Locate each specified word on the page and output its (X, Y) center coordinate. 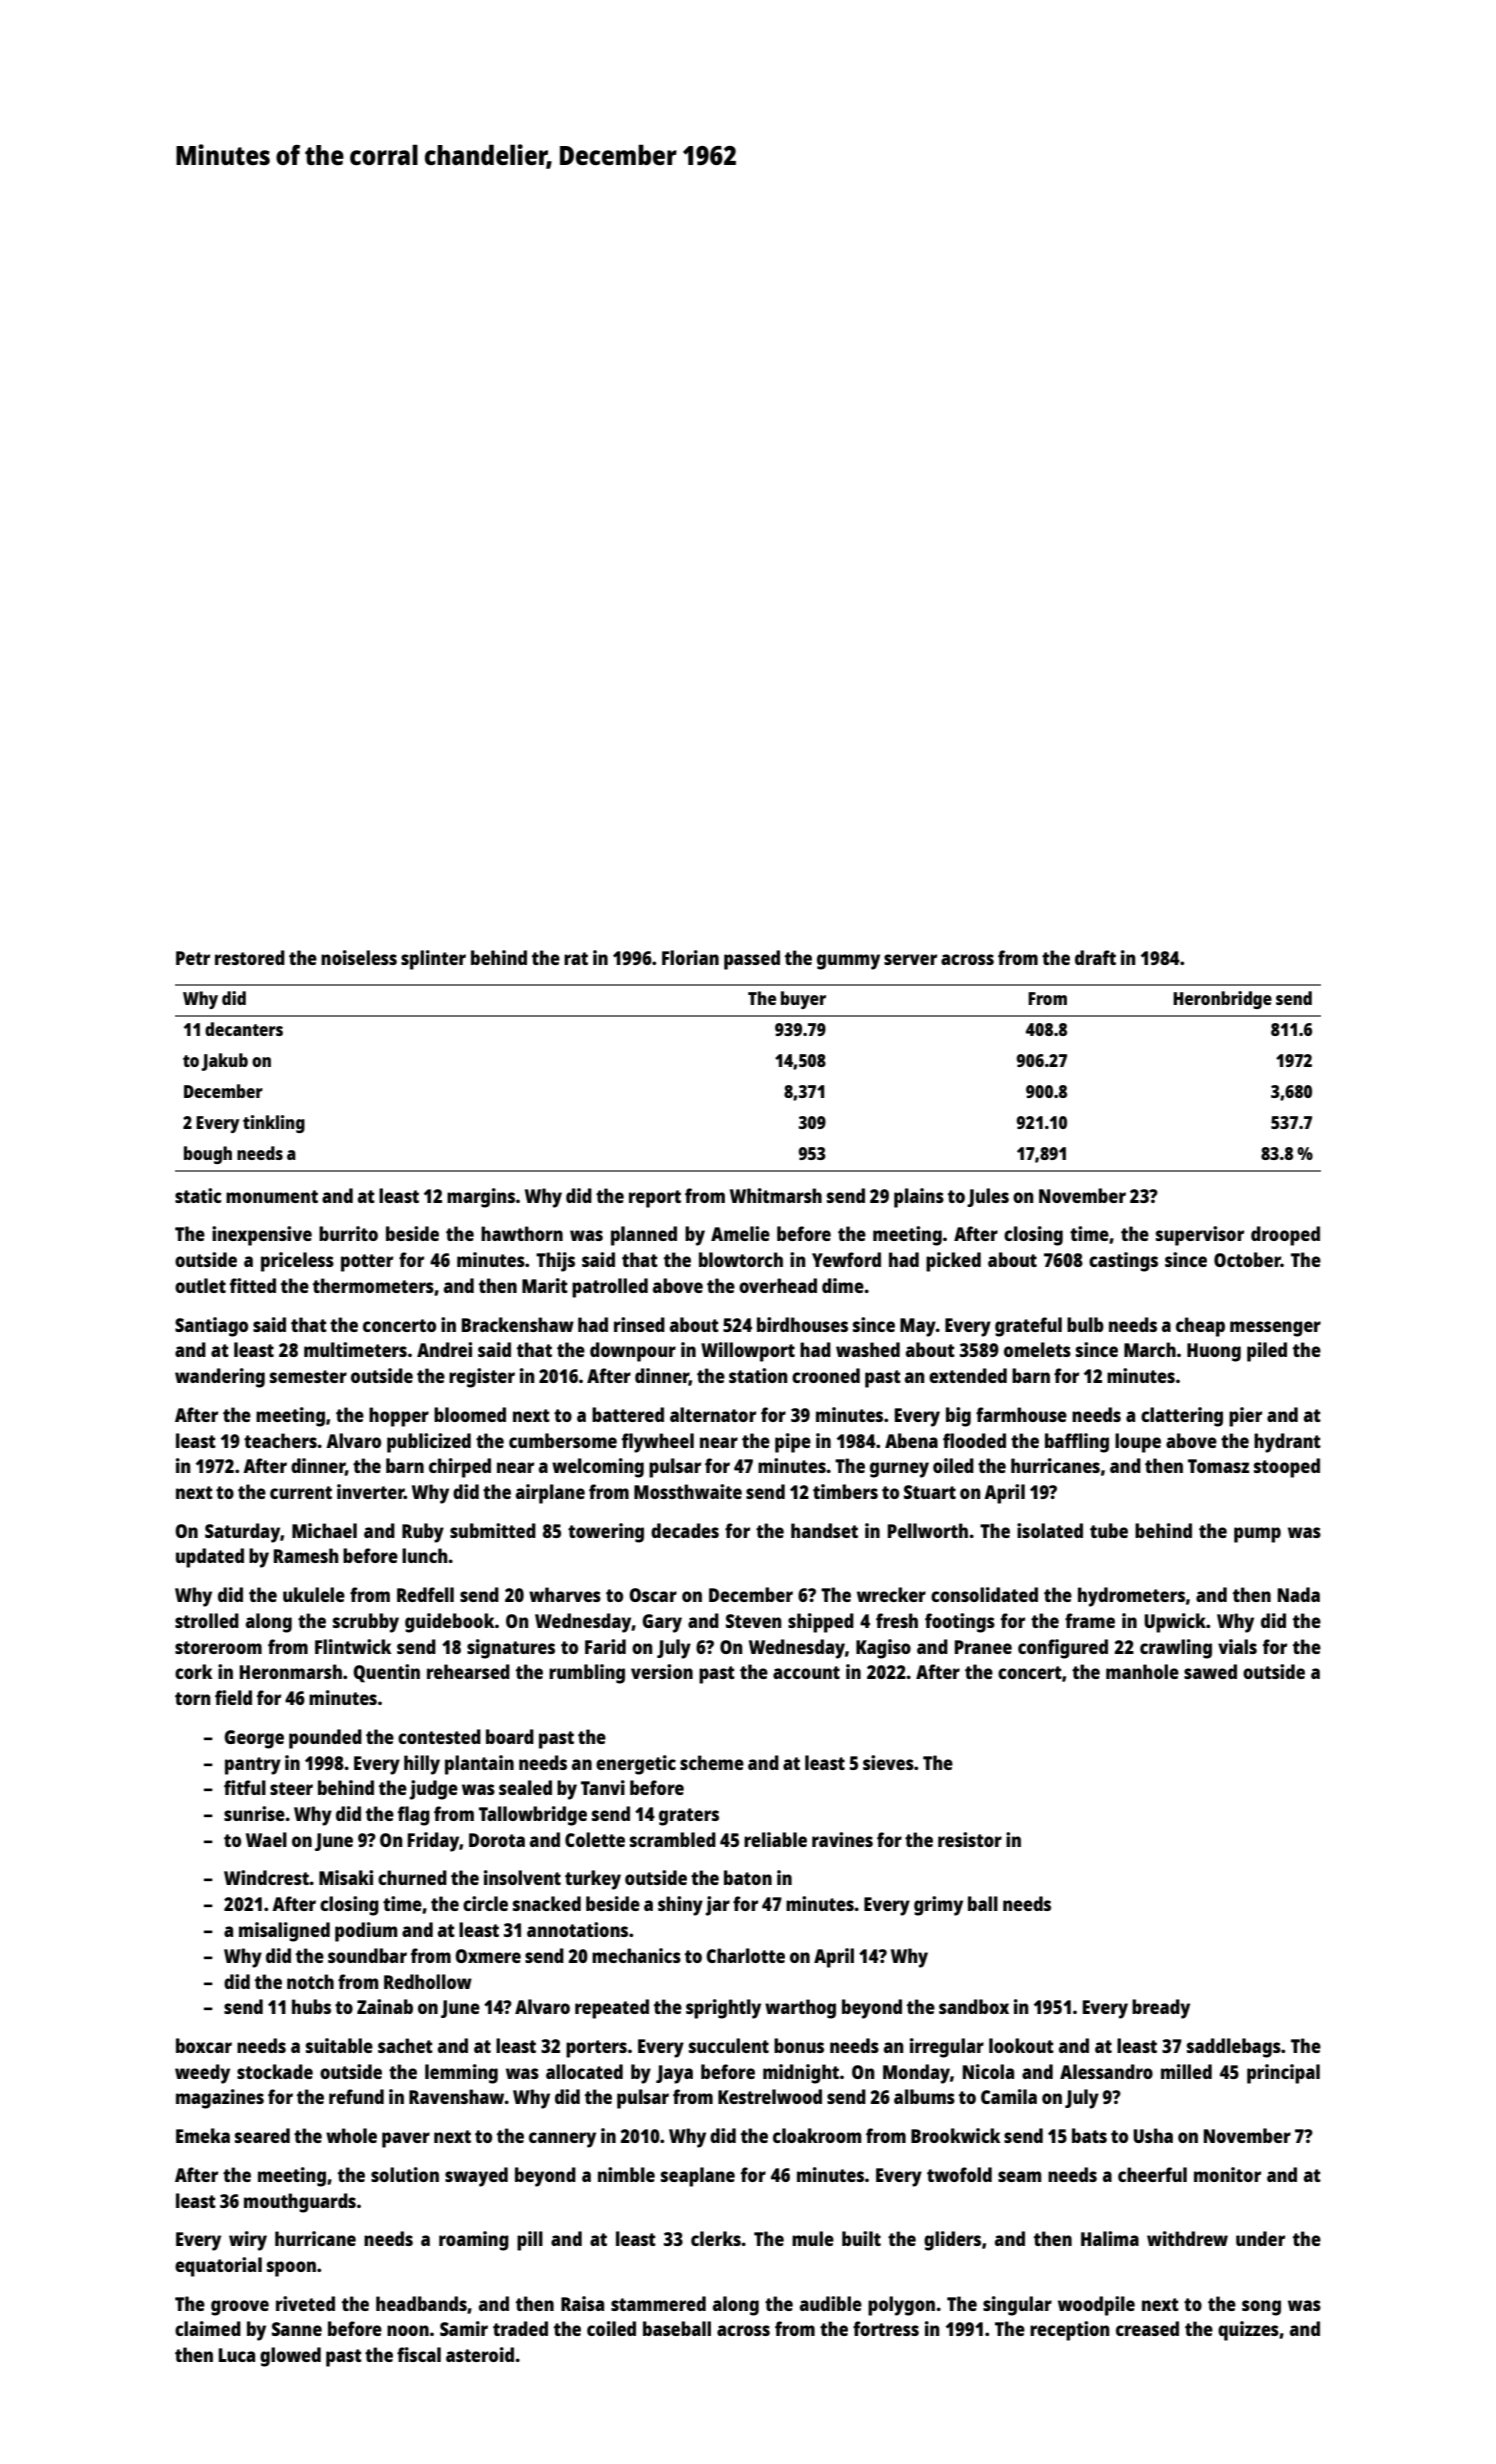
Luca (237, 2355)
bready (1161, 2009)
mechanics (636, 1955)
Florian (690, 957)
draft (1095, 957)
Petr (193, 958)
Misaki (346, 1877)
